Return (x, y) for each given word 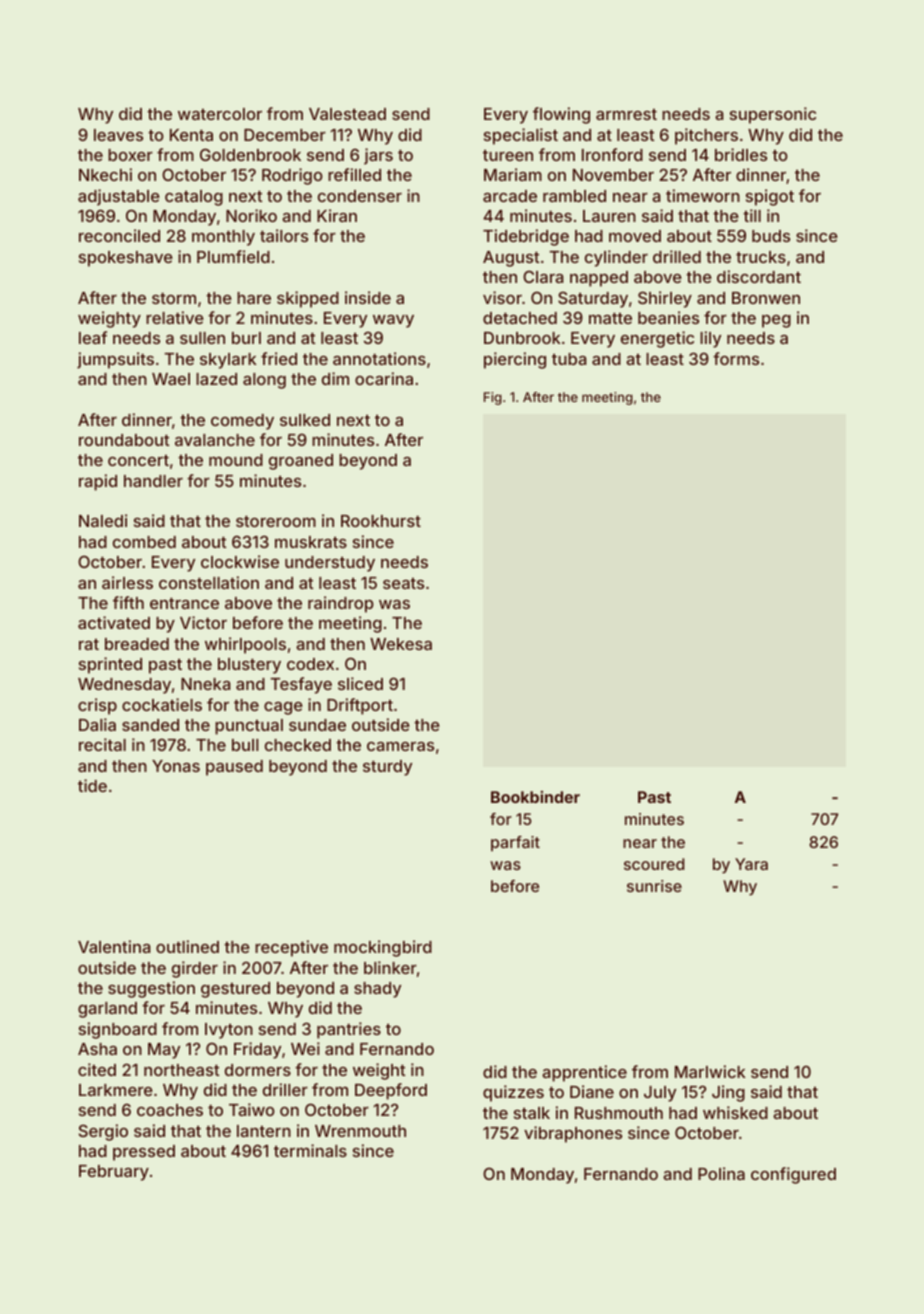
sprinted (110, 665)
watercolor (220, 114)
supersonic (773, 115)
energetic (657, 339)
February (114, 1173)
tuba (569, 359)
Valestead (347, 114)
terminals (310, 1150)
